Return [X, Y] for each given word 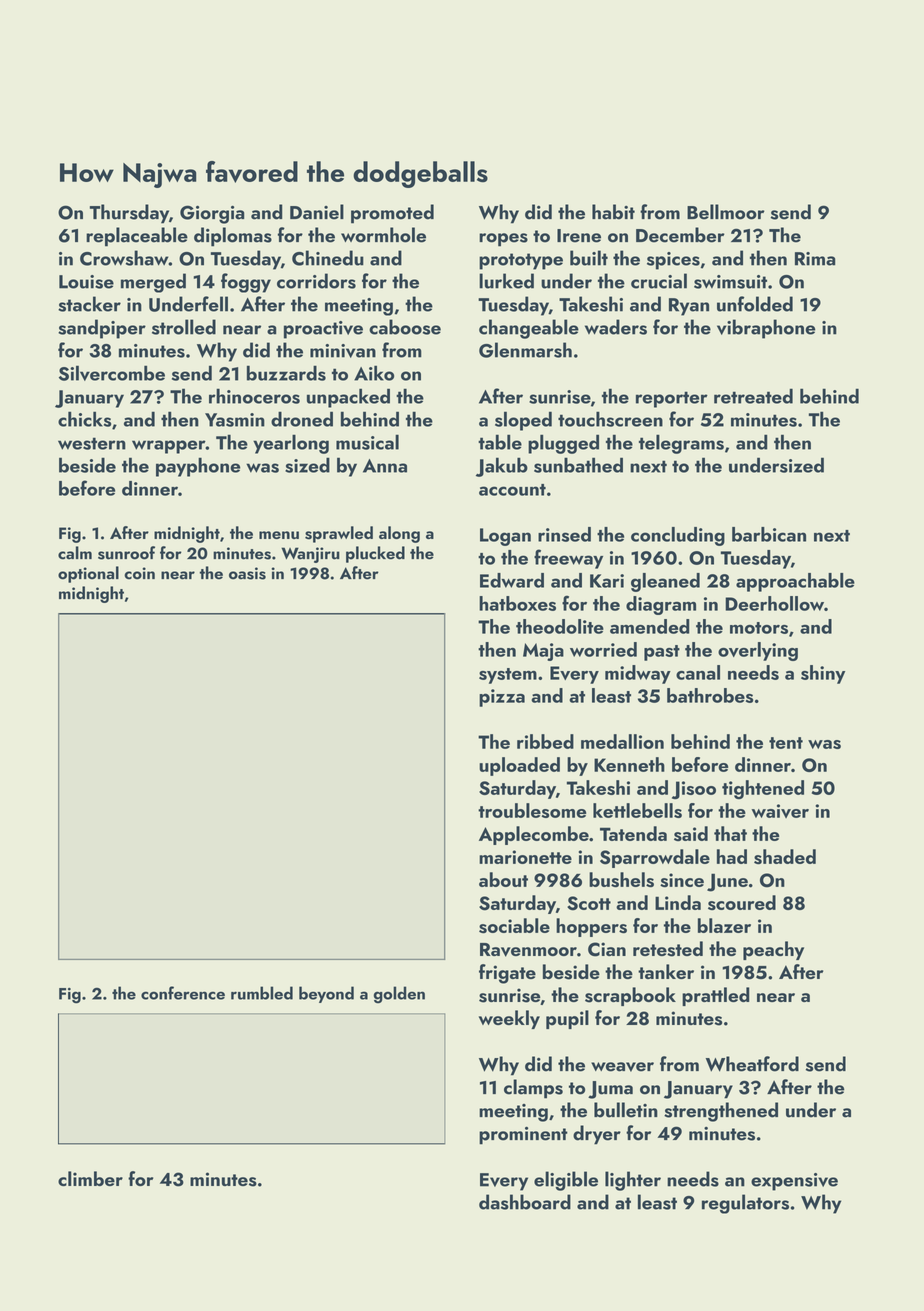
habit [613, 212]
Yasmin [235, 420]
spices [673, 261]
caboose [405, 327]
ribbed [545, 741]
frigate [507, 974]
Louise [86, 282]
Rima [815, 259]
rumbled [262, 993]
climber [90, 1178]
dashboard [525, 1202]
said [691, 834]
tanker [666, 971]
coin [139, 573]
